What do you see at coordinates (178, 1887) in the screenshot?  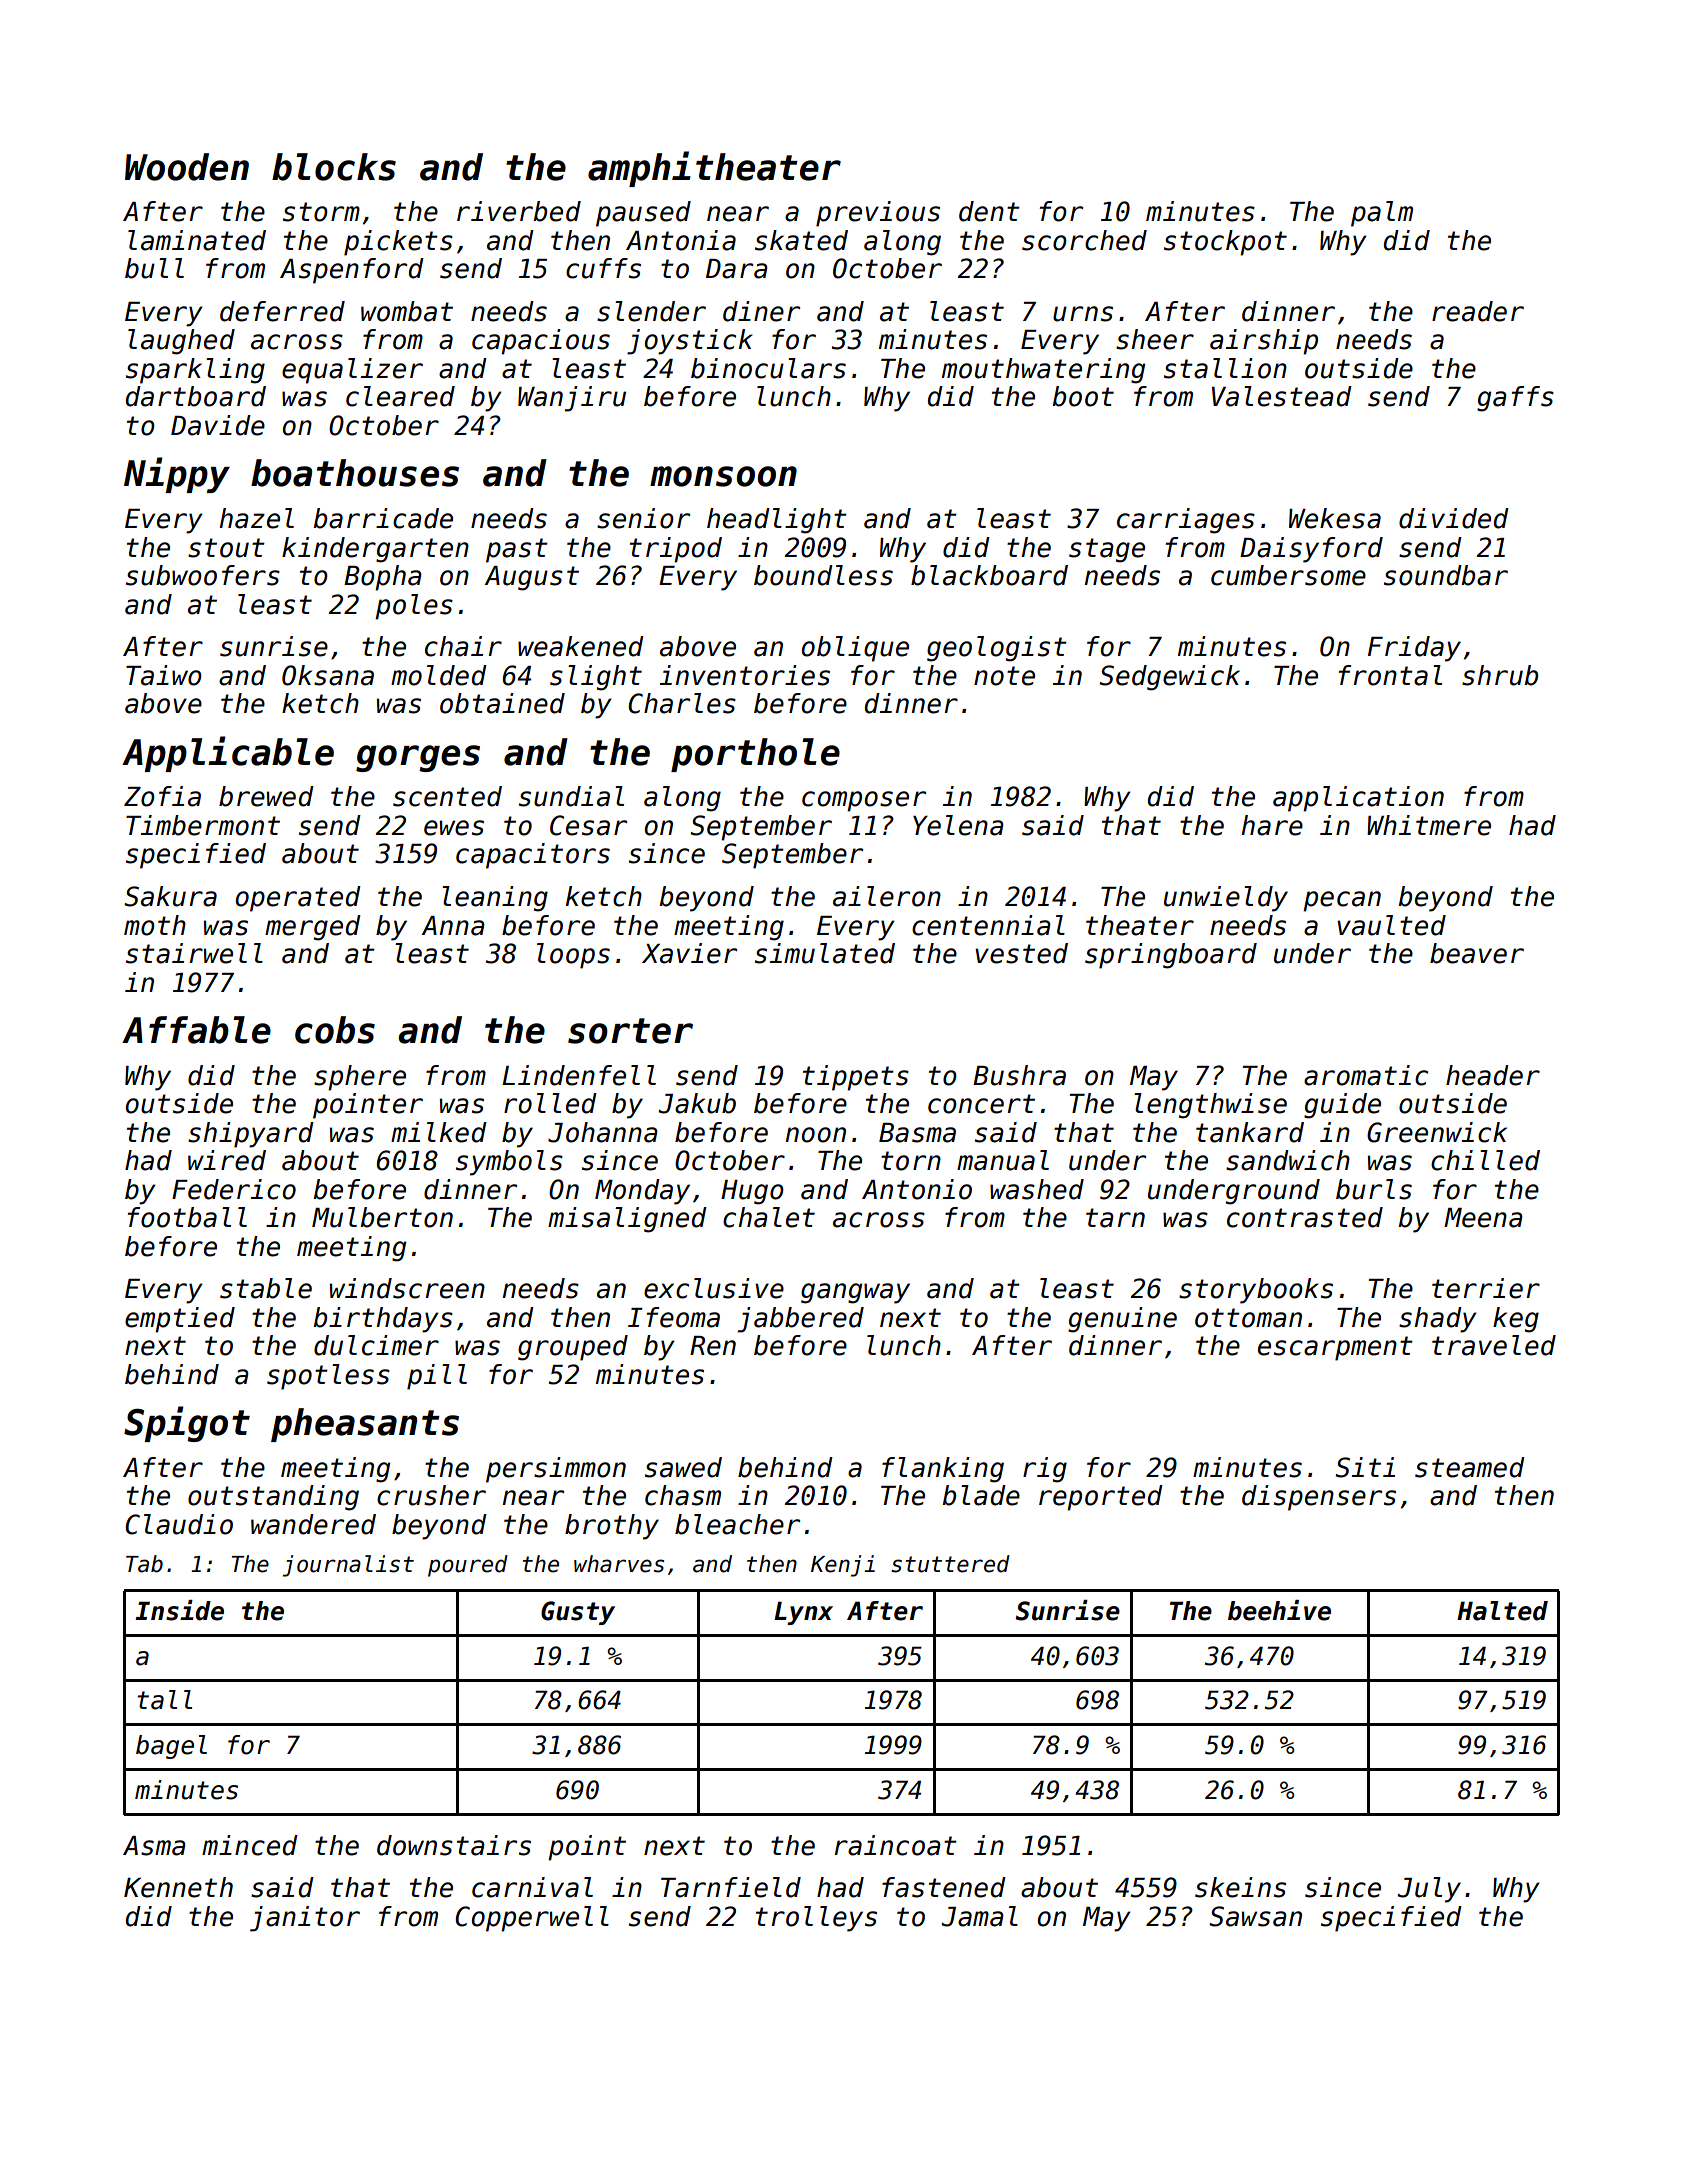 I see `Kenneth` at bounding box center [178, 1887].
